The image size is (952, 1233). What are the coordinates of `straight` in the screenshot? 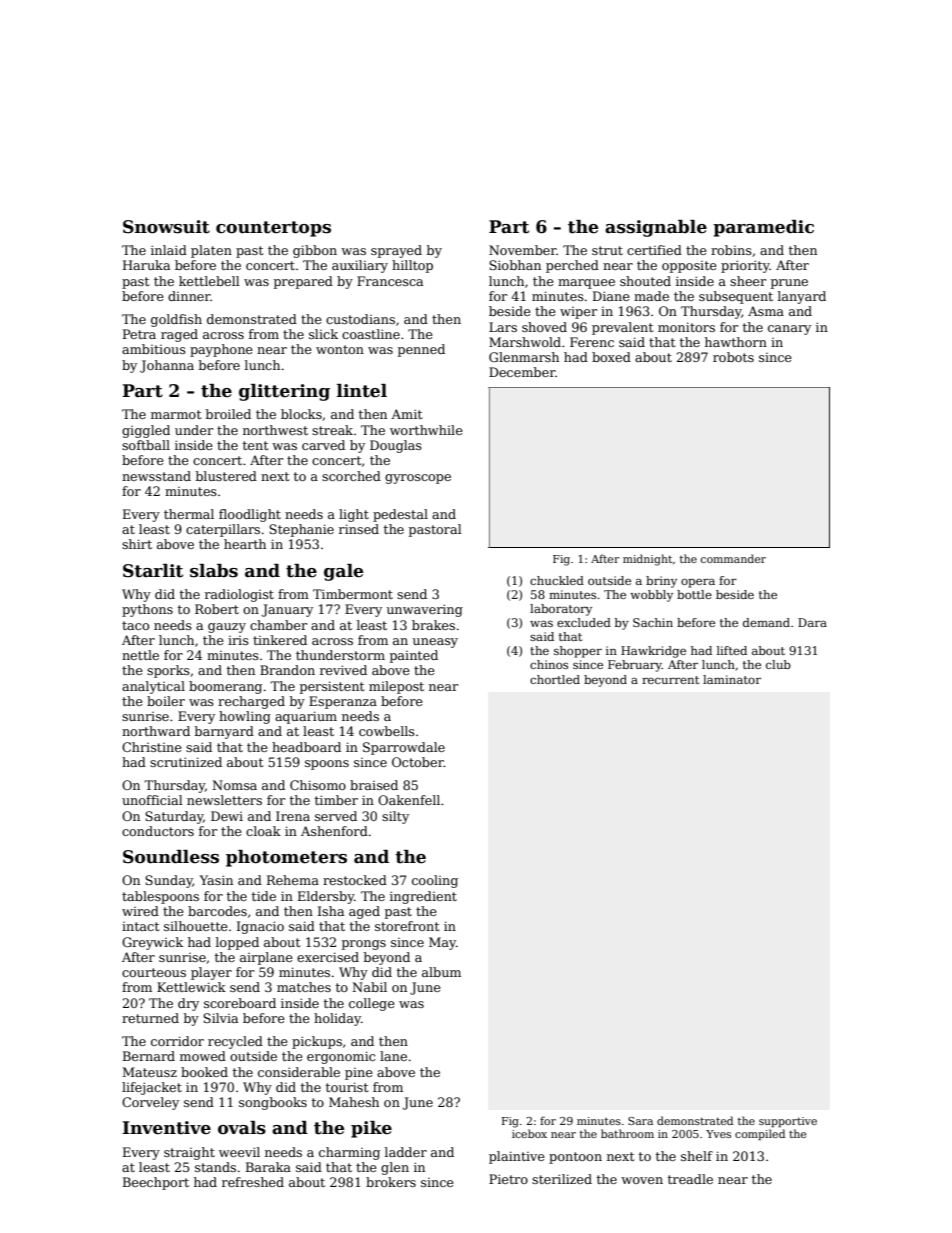 It's located at (189, 1153).
